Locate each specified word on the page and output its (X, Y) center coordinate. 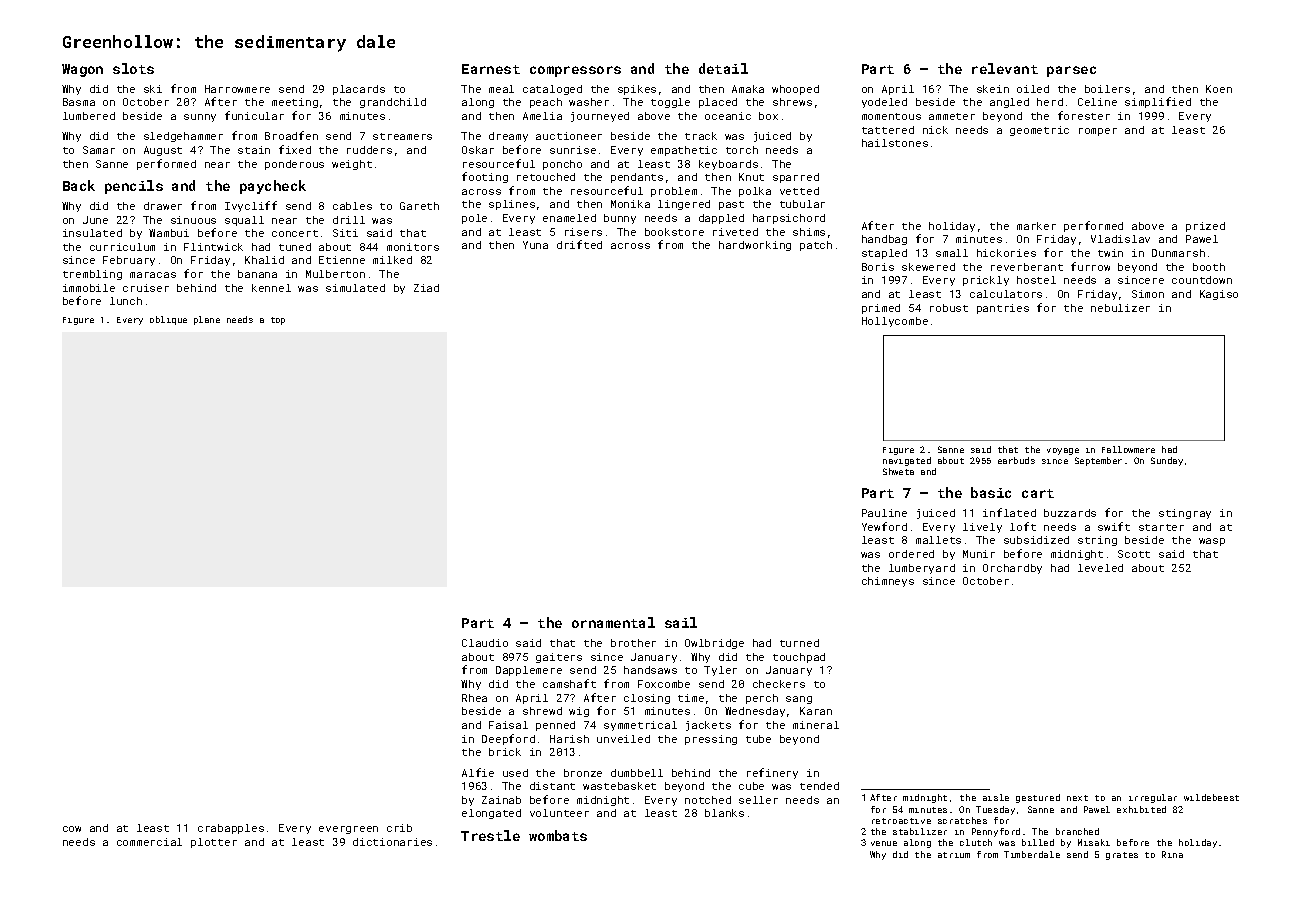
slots (133, 68)
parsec (1071, 71)
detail (723, 68)
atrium (954, 855)
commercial (149, 842)
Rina (1172, 854)
